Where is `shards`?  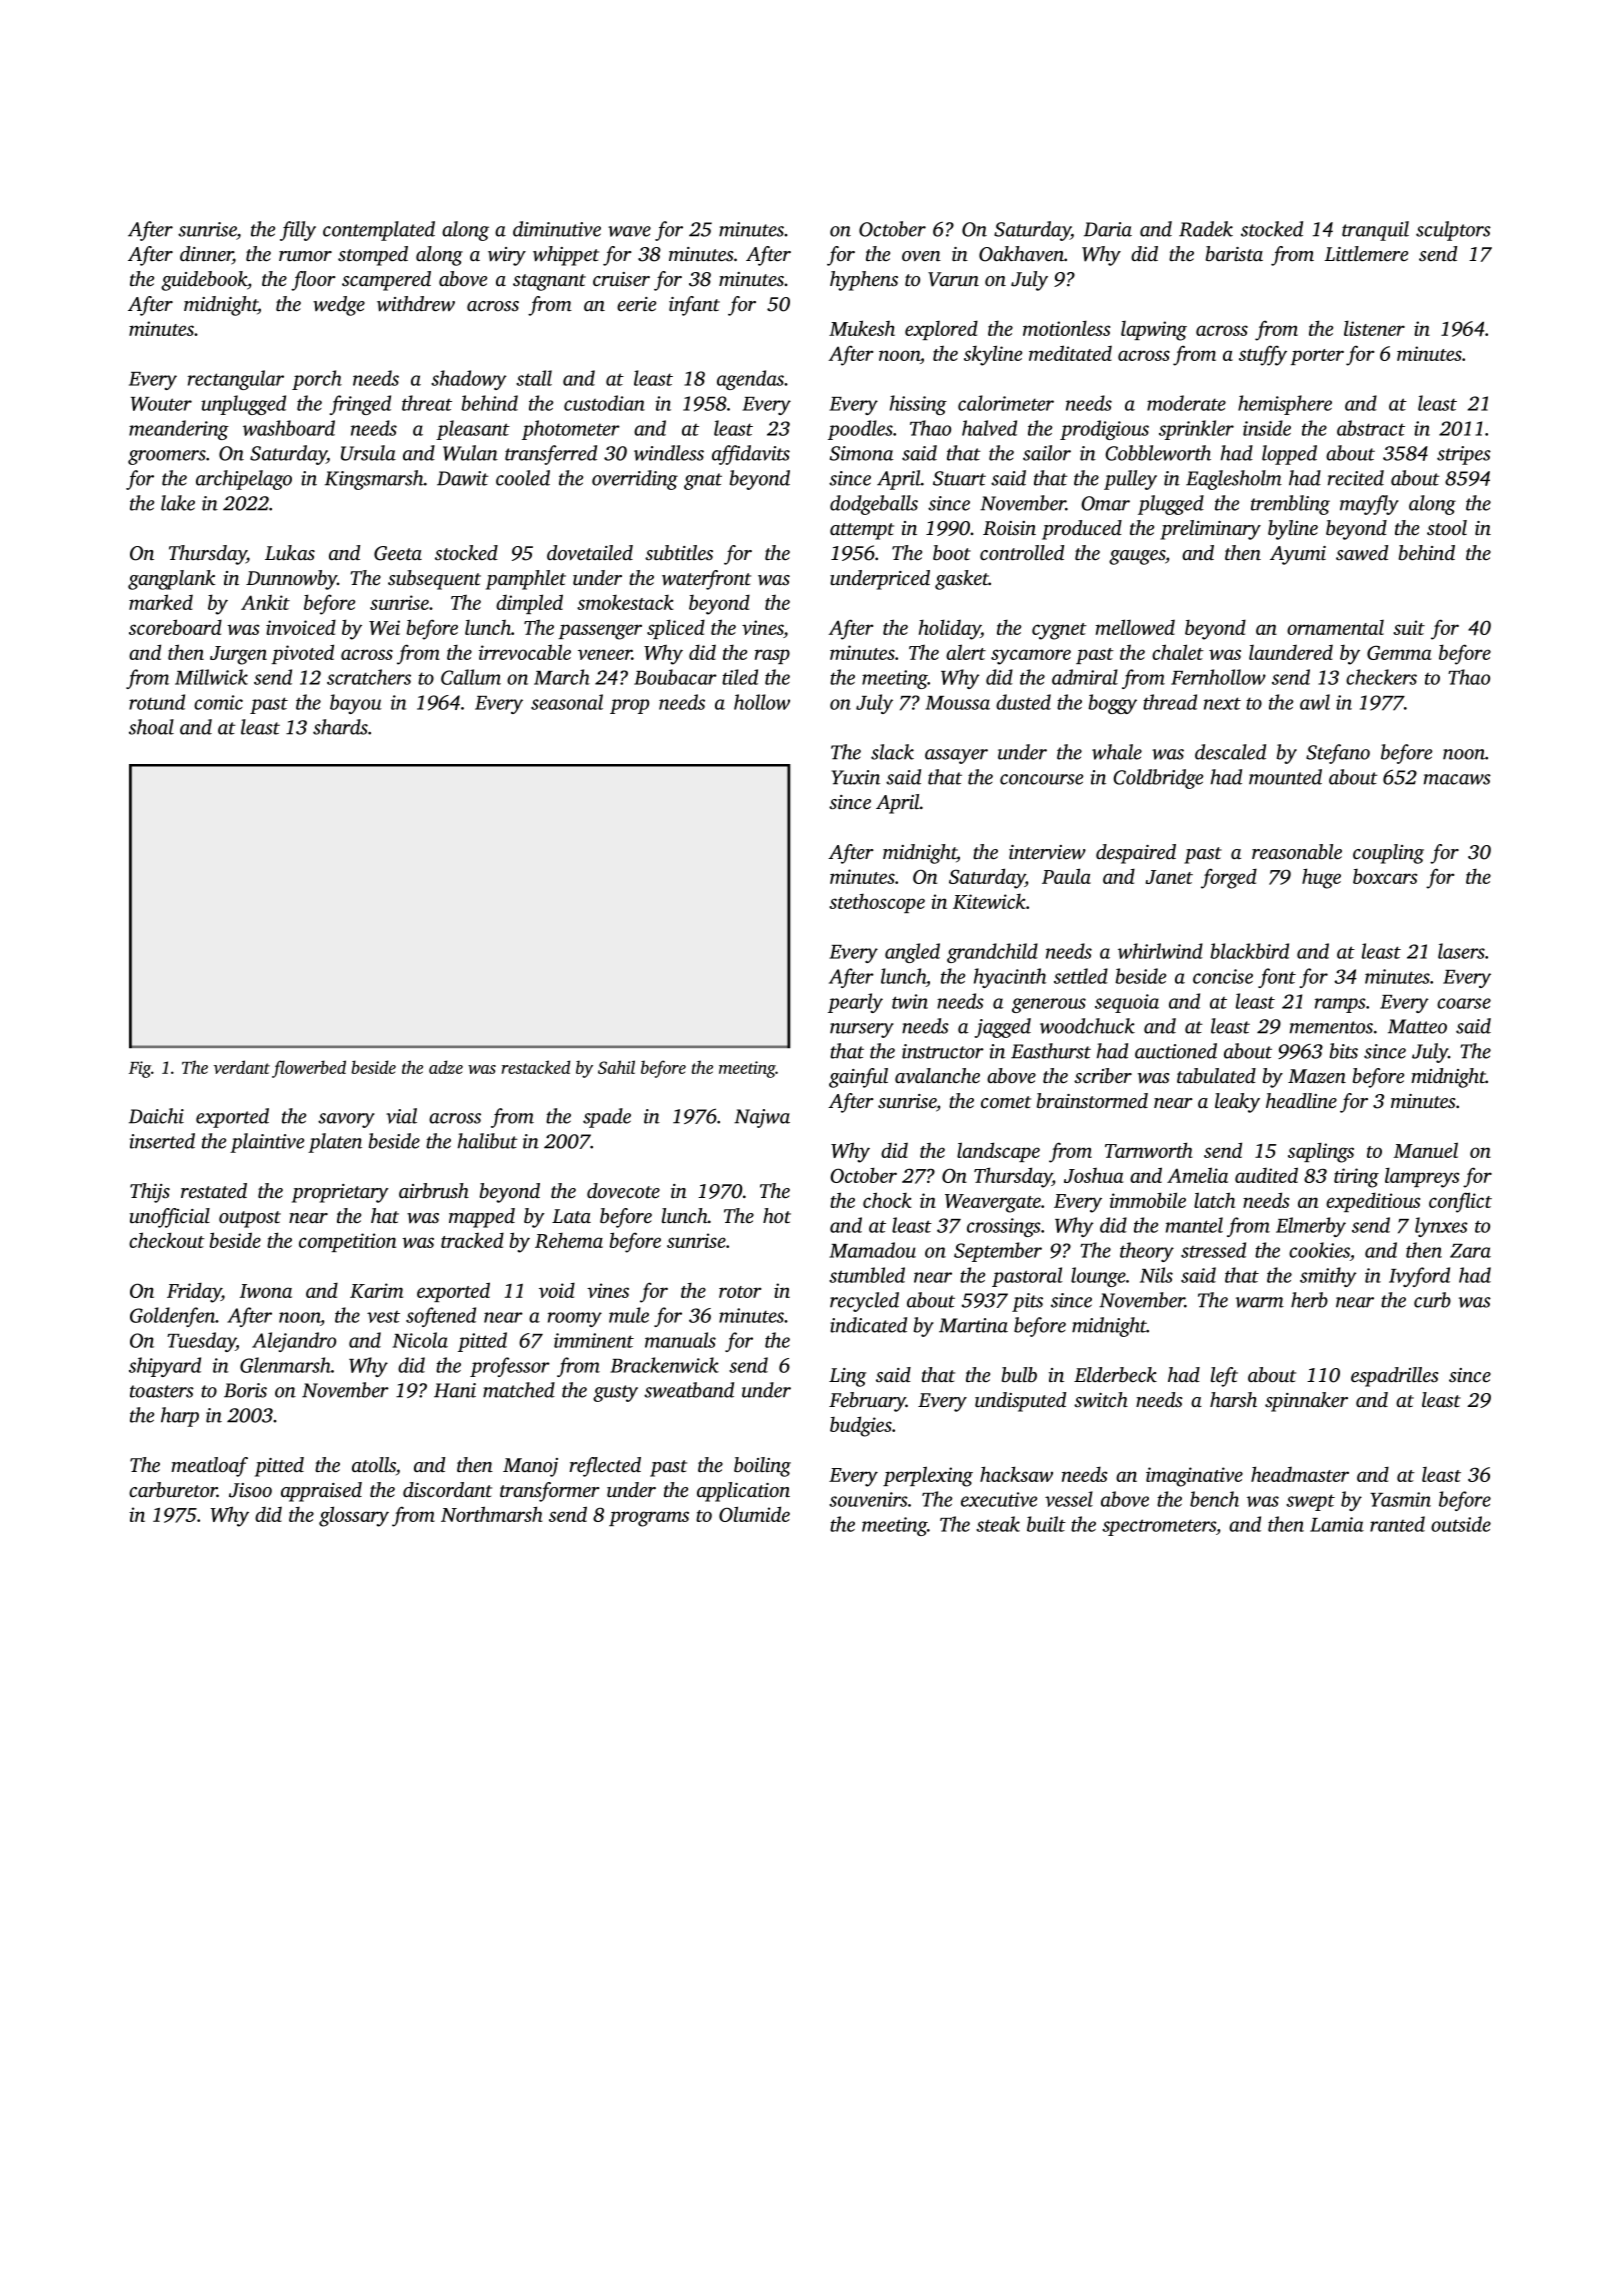 shards is located at coordinates (340, 727).
